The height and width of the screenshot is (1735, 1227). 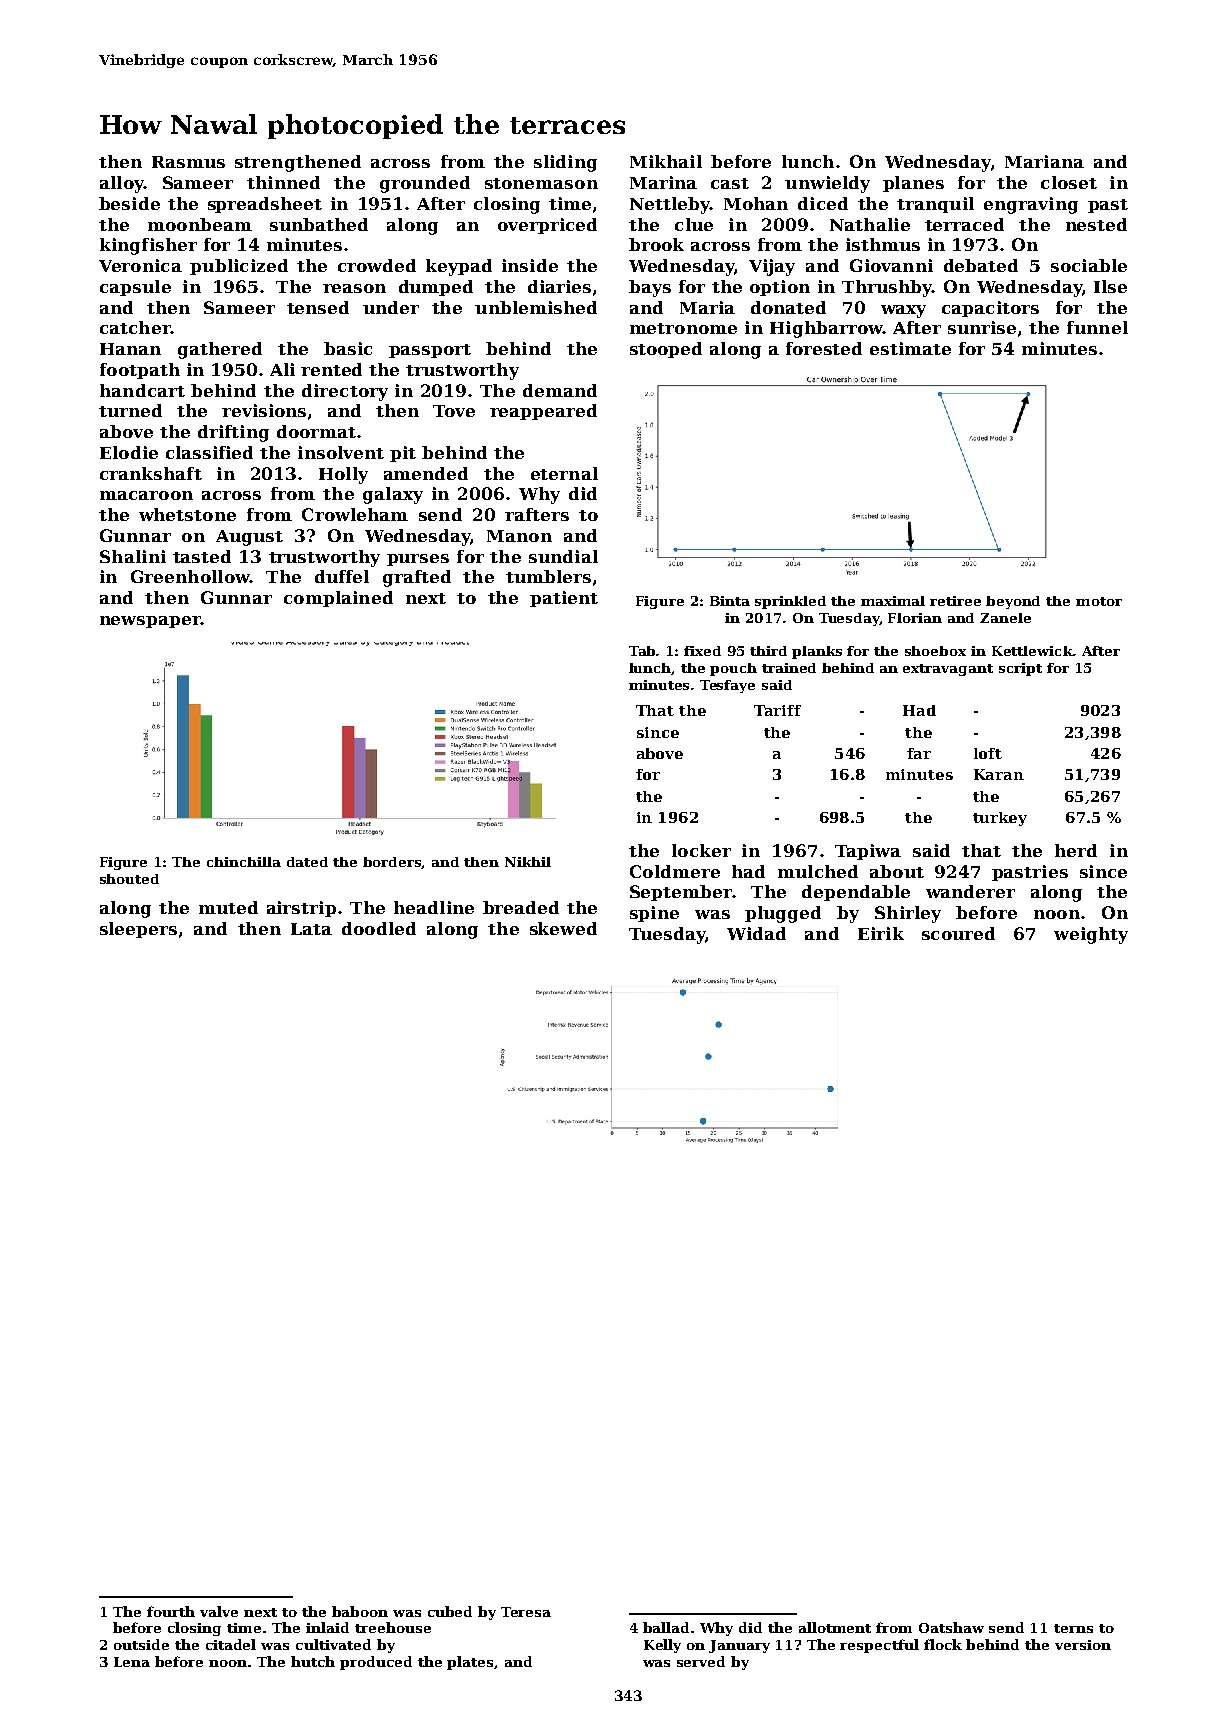 I want to click on Eirik, so click(x=881, y=933).
